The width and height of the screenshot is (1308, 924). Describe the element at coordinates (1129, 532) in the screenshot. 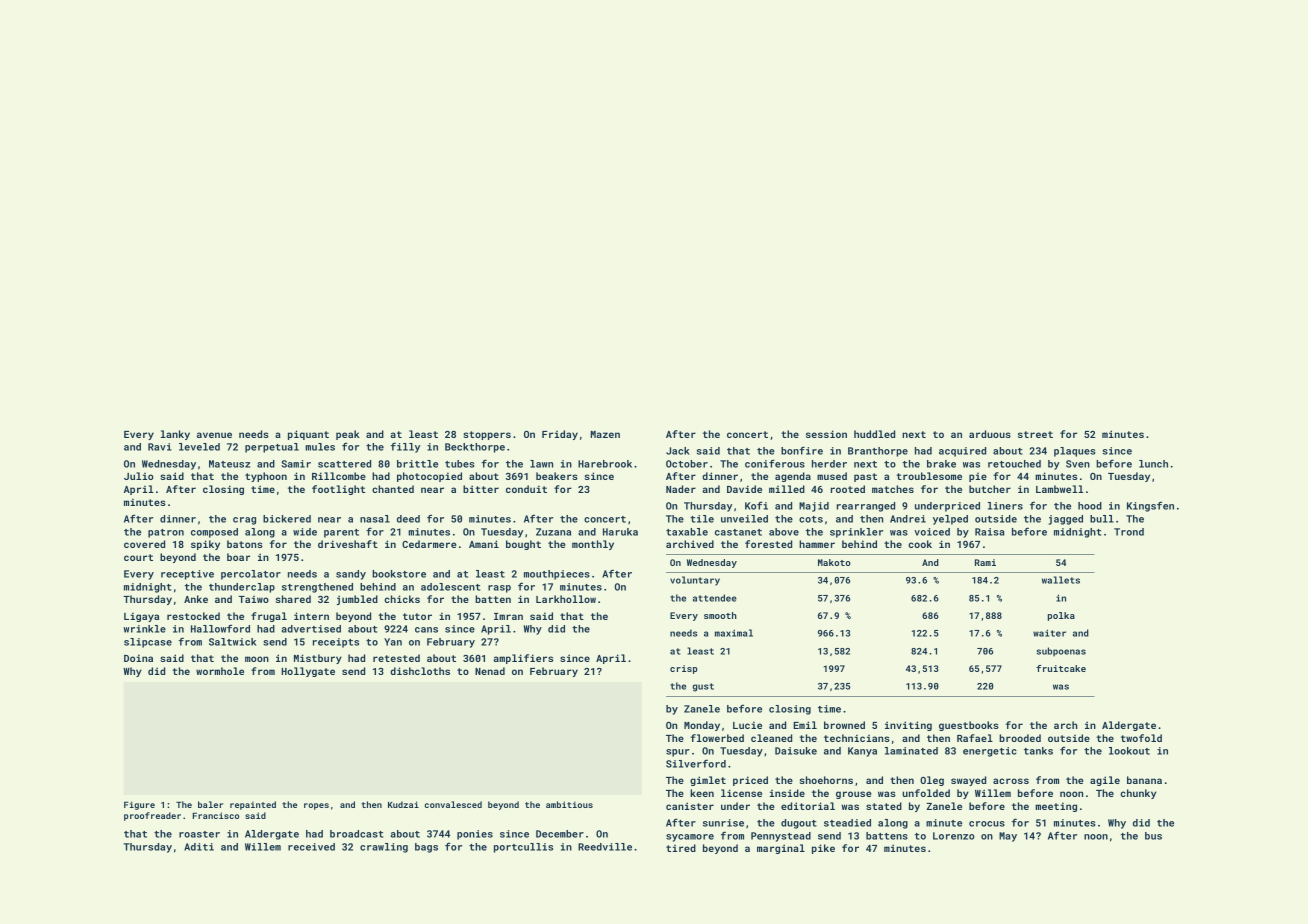

I see `Trond` at that location.
